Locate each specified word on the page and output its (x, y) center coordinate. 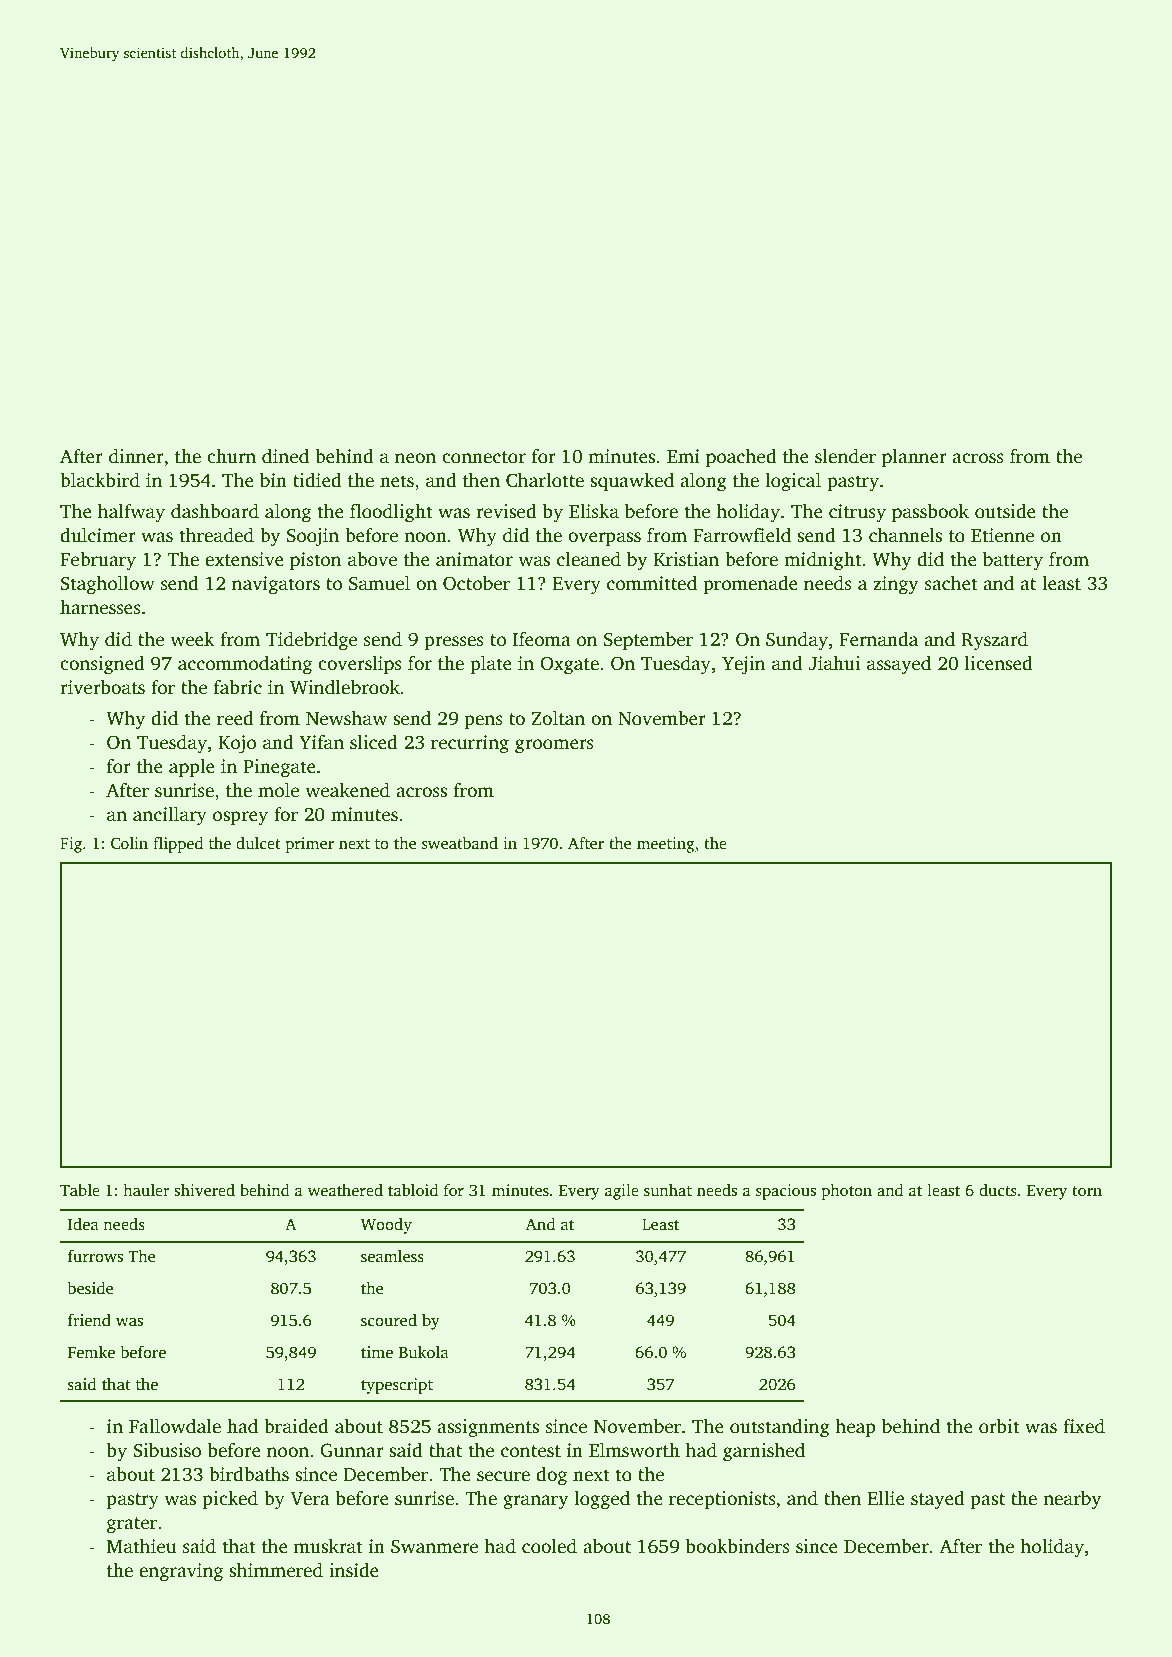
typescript (397, 1386)
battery (1013, 561)
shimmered (276, 1570)
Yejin (743, 665)
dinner (136, 456)
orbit (999, 1426)
